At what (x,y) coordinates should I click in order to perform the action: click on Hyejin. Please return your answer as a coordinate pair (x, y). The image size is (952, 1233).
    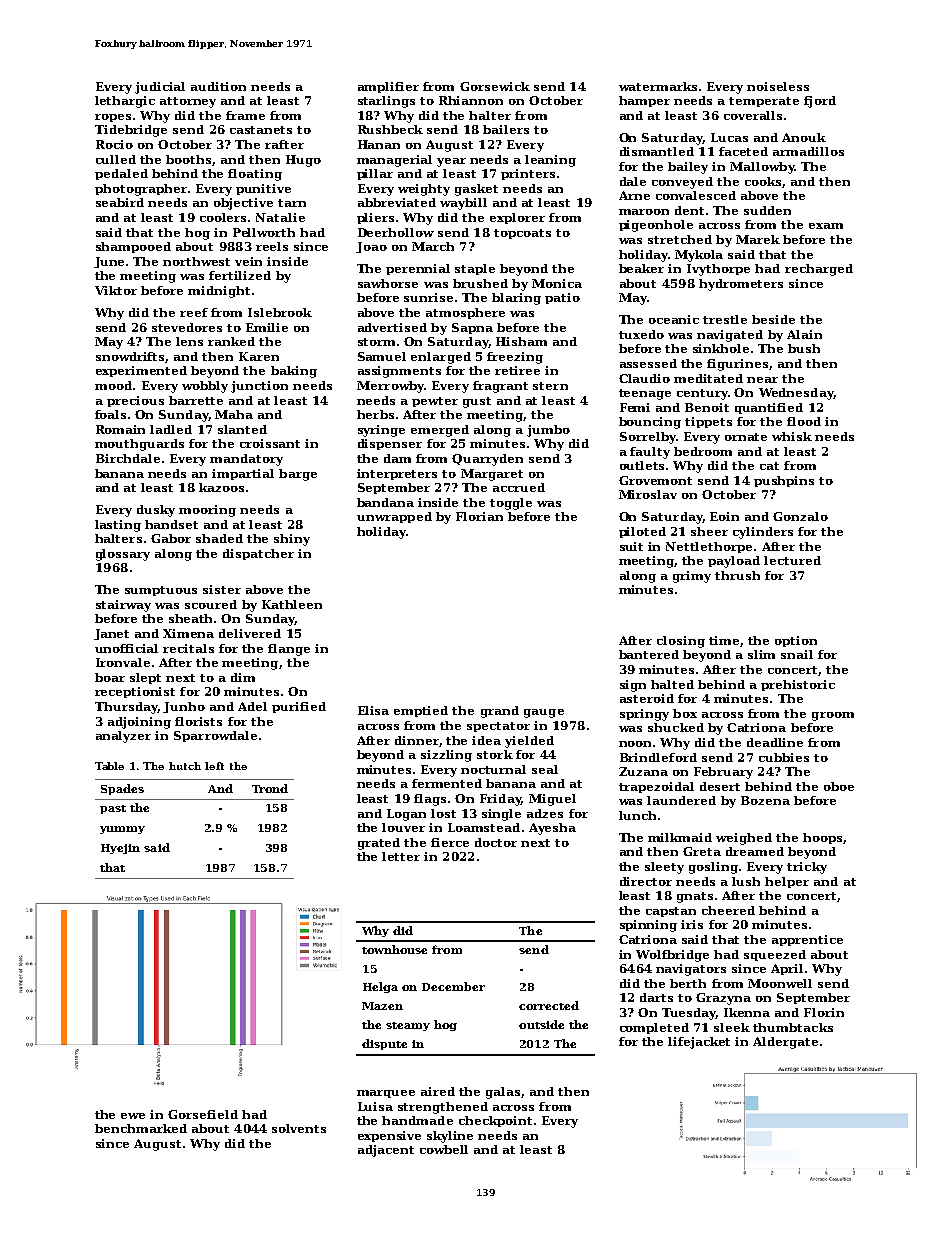
    Looking at the image, I should click on (120, 849).
